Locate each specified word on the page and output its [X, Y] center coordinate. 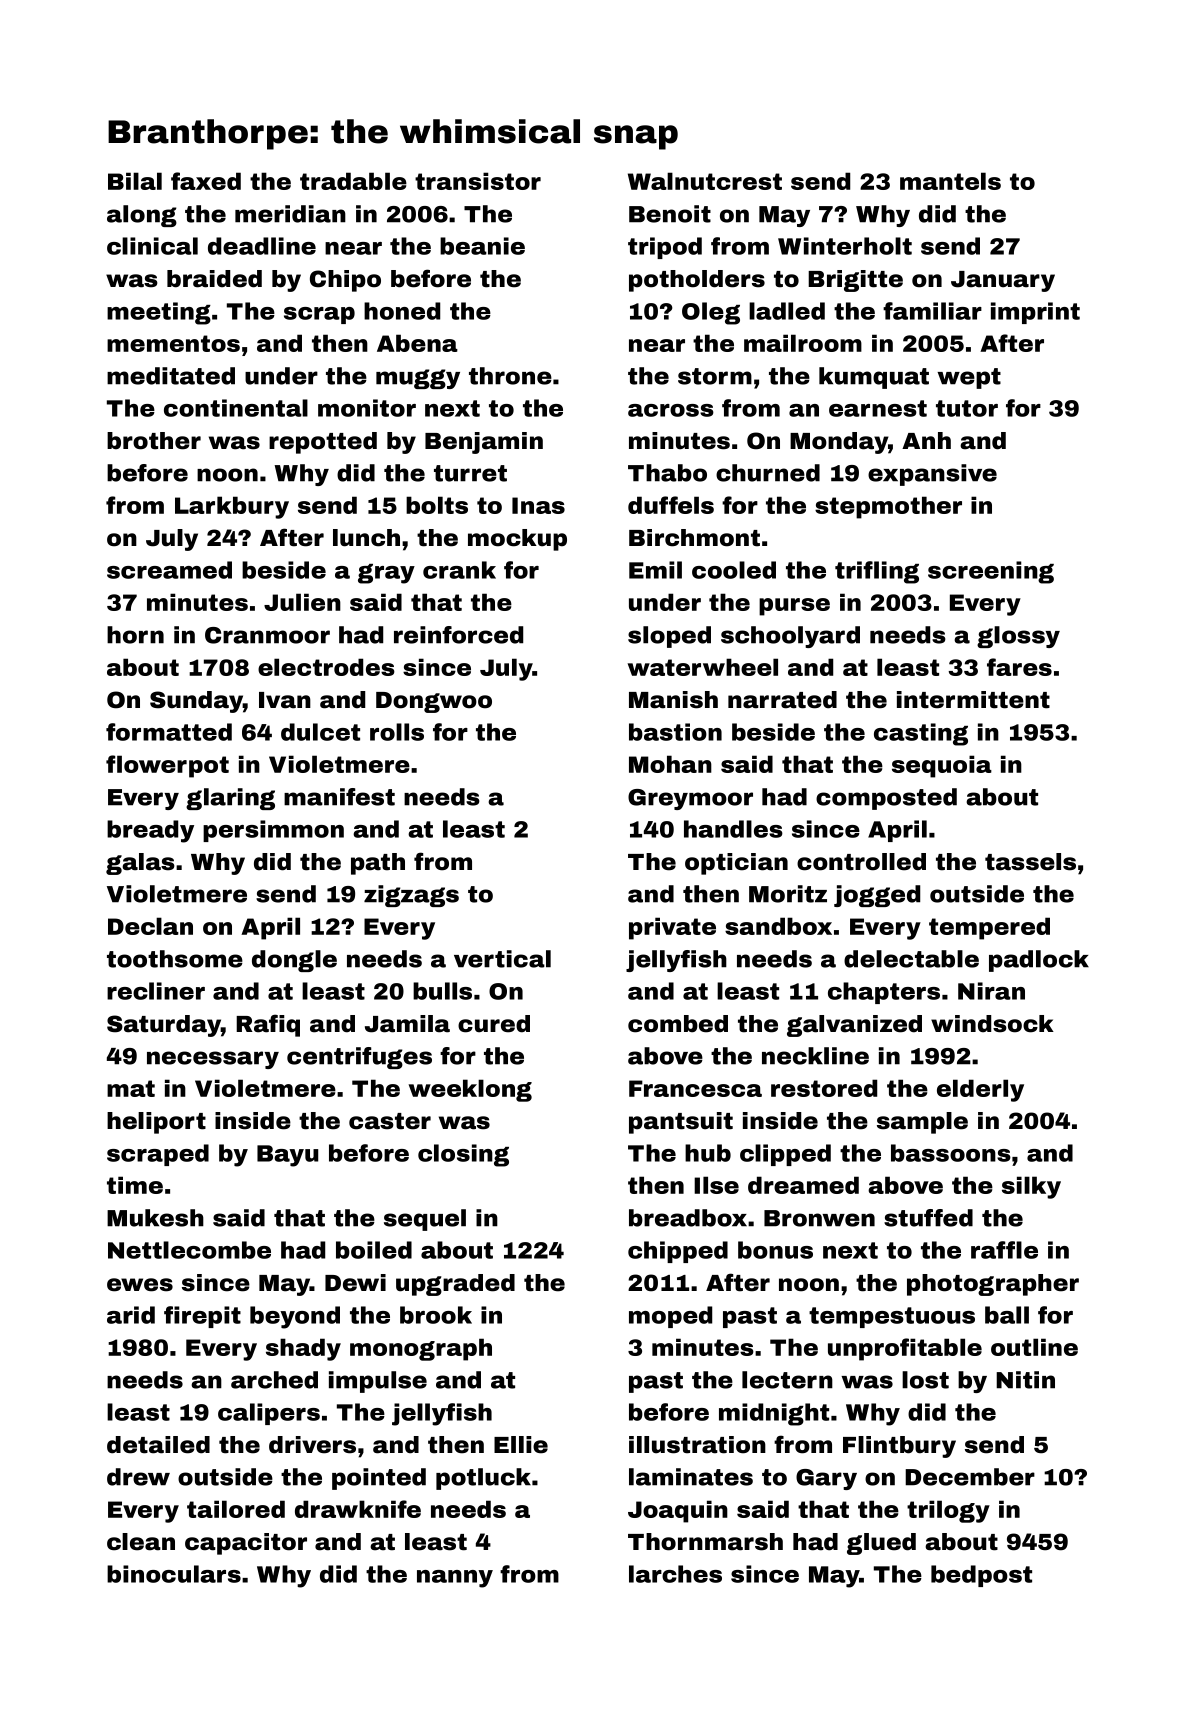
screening [991, 572]
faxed [206, 181]
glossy [1018, 637]
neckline [815, 1056]
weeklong [470, 1090]
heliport [156, 1123]
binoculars [174, 1574]
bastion [675, 732]
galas [140, 864]
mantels [950, 181]
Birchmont [694, 538]
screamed [169, 570]
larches [675, 1574]
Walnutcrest [705, 181]
